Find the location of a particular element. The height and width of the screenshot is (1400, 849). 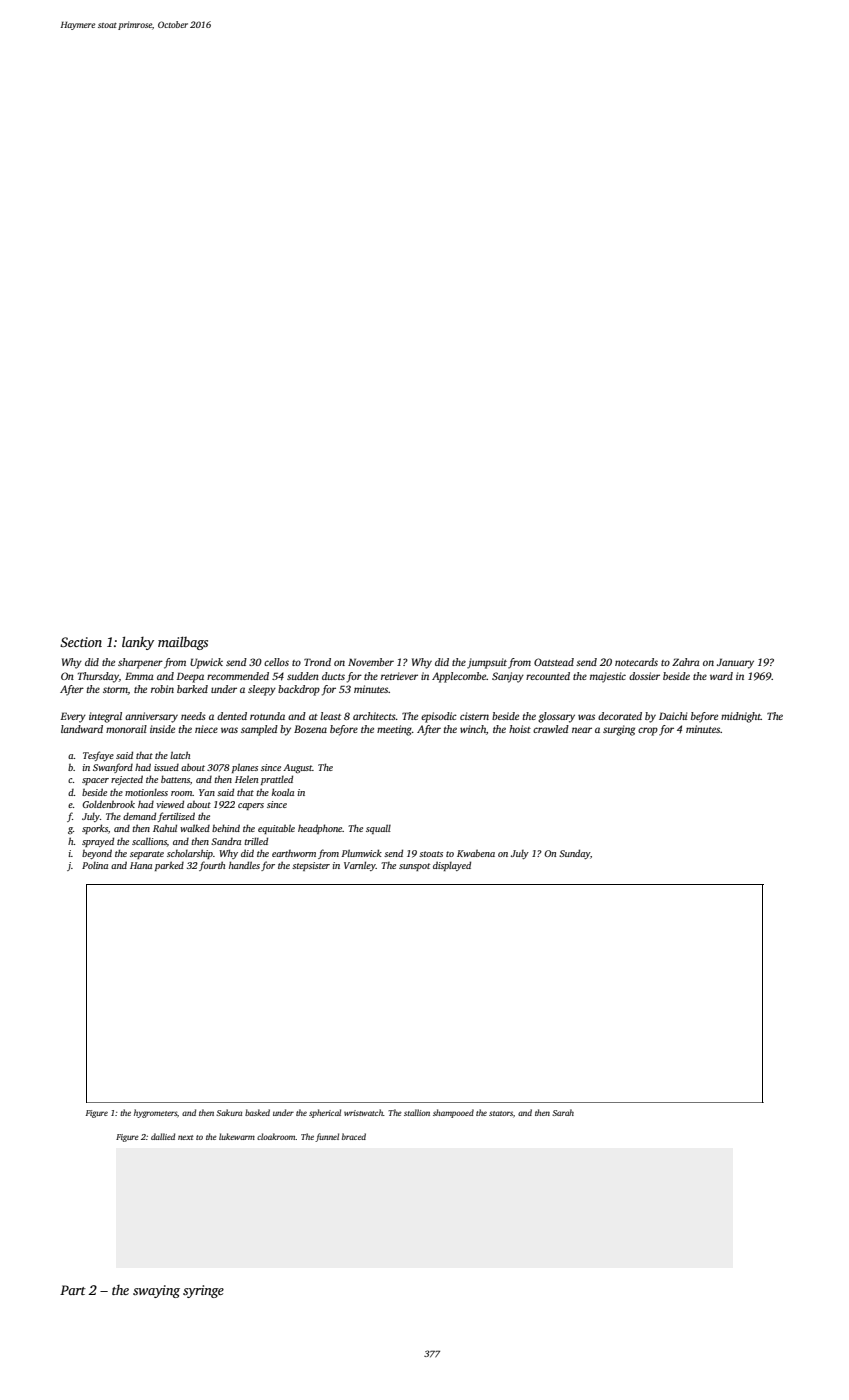

Oatstead is located at coordinates (554, 662).
